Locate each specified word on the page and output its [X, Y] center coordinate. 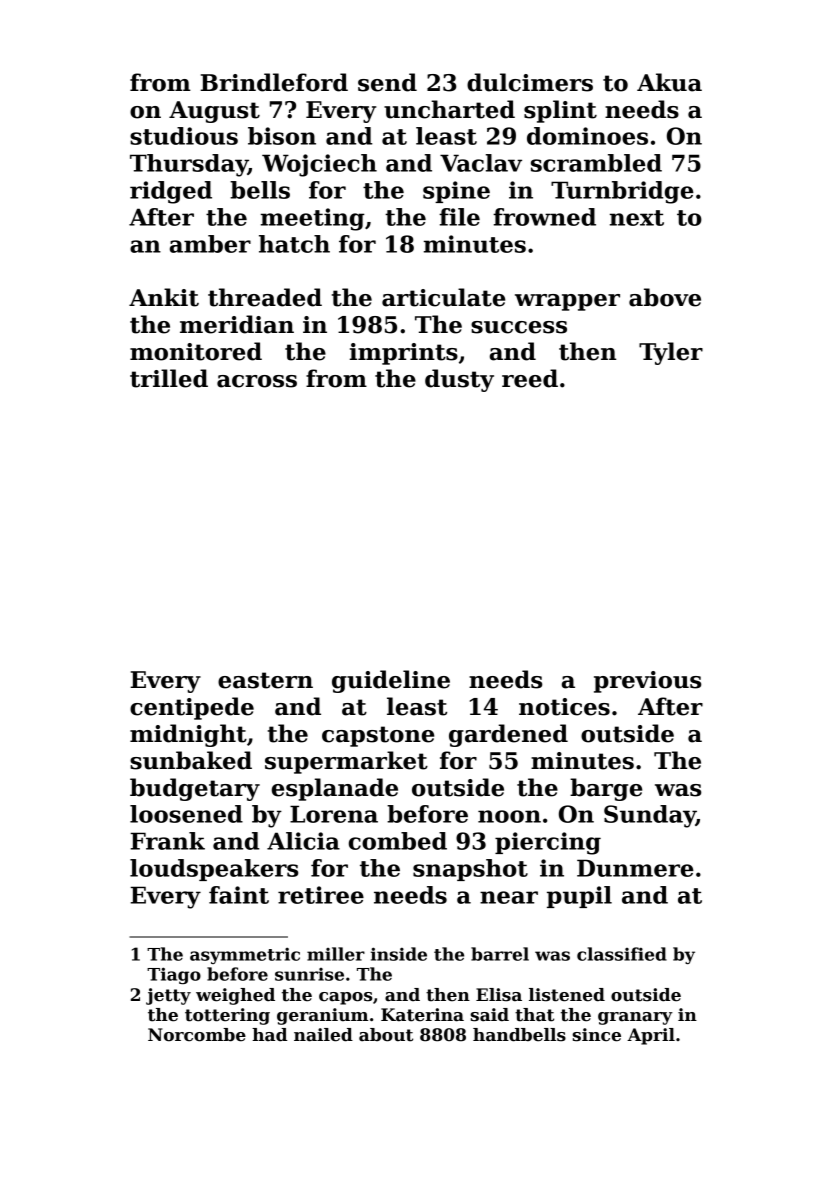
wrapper [567, 302]
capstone [378, 736]
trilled [169, 378]
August [214, 112]
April [651, 1036]
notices [564, 707]
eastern [265, 680]
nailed [323, 1035]
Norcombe [197, 1035]
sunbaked [191, 760]
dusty [459, 380]
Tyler [671, 353]
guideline [391, 681]
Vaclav [481, 163]
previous [647, 682]
